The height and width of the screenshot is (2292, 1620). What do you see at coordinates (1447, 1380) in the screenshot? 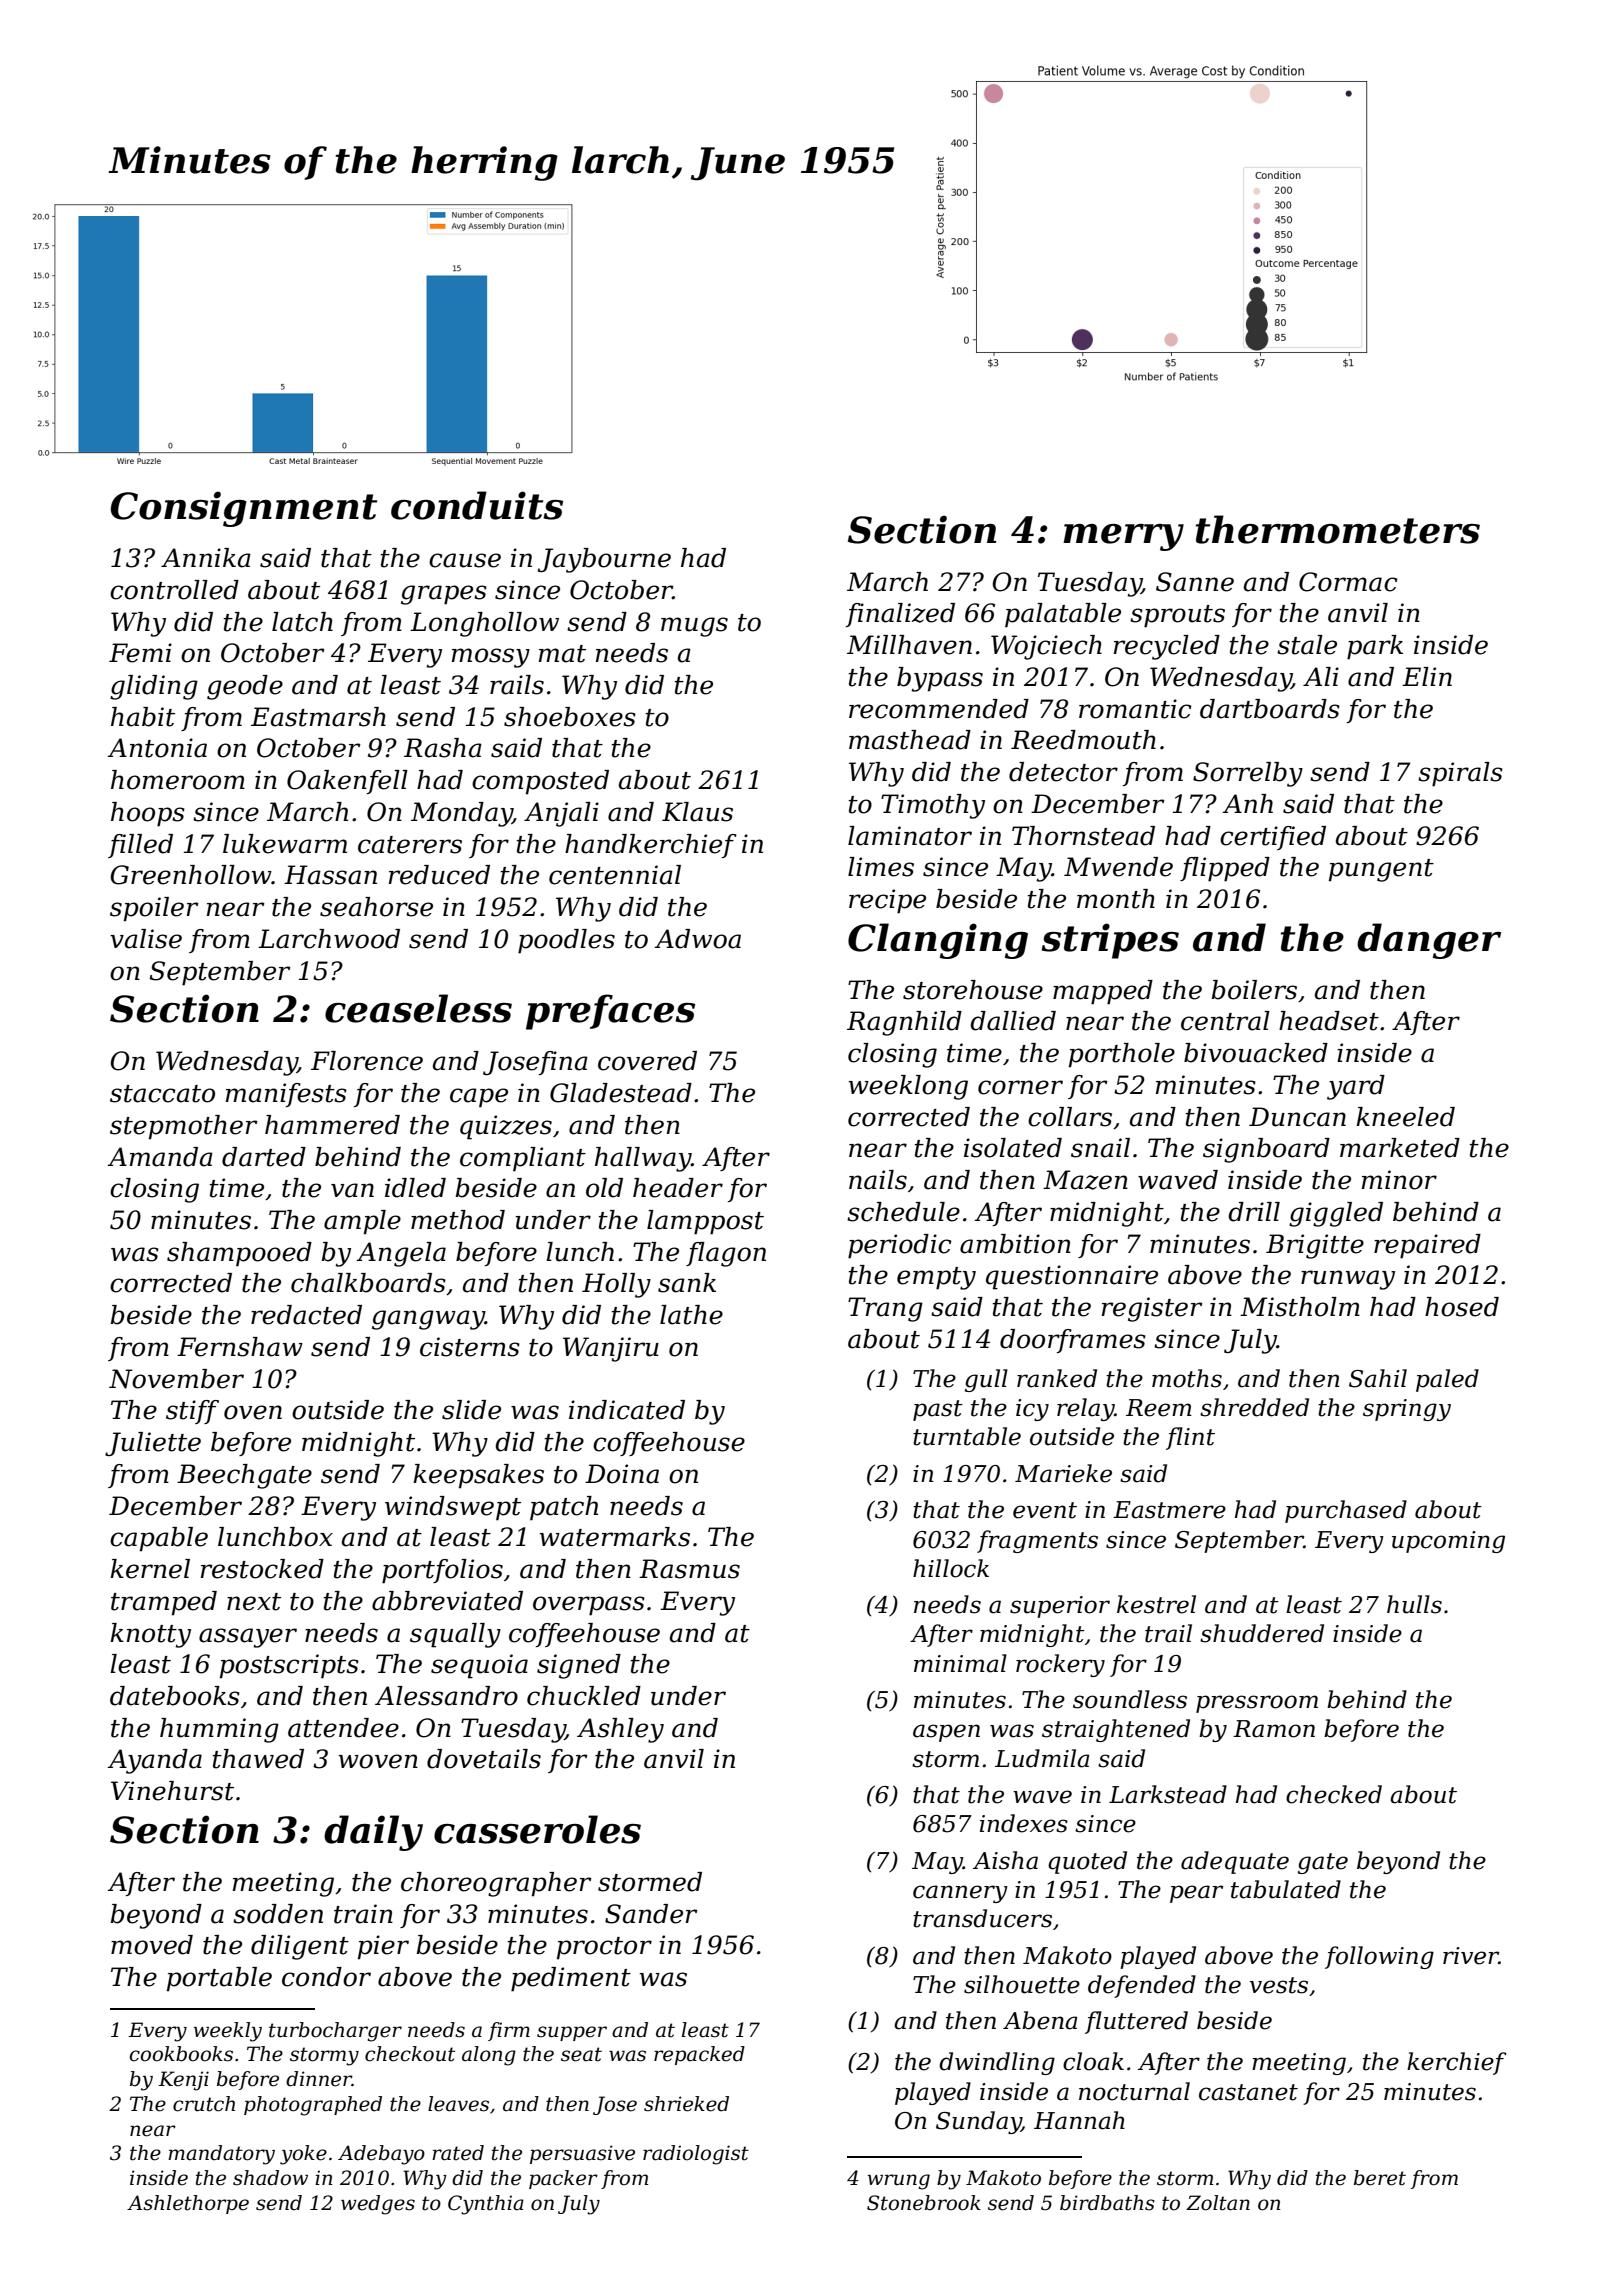
I see `paled` at bounding box center [1447, 1380].
